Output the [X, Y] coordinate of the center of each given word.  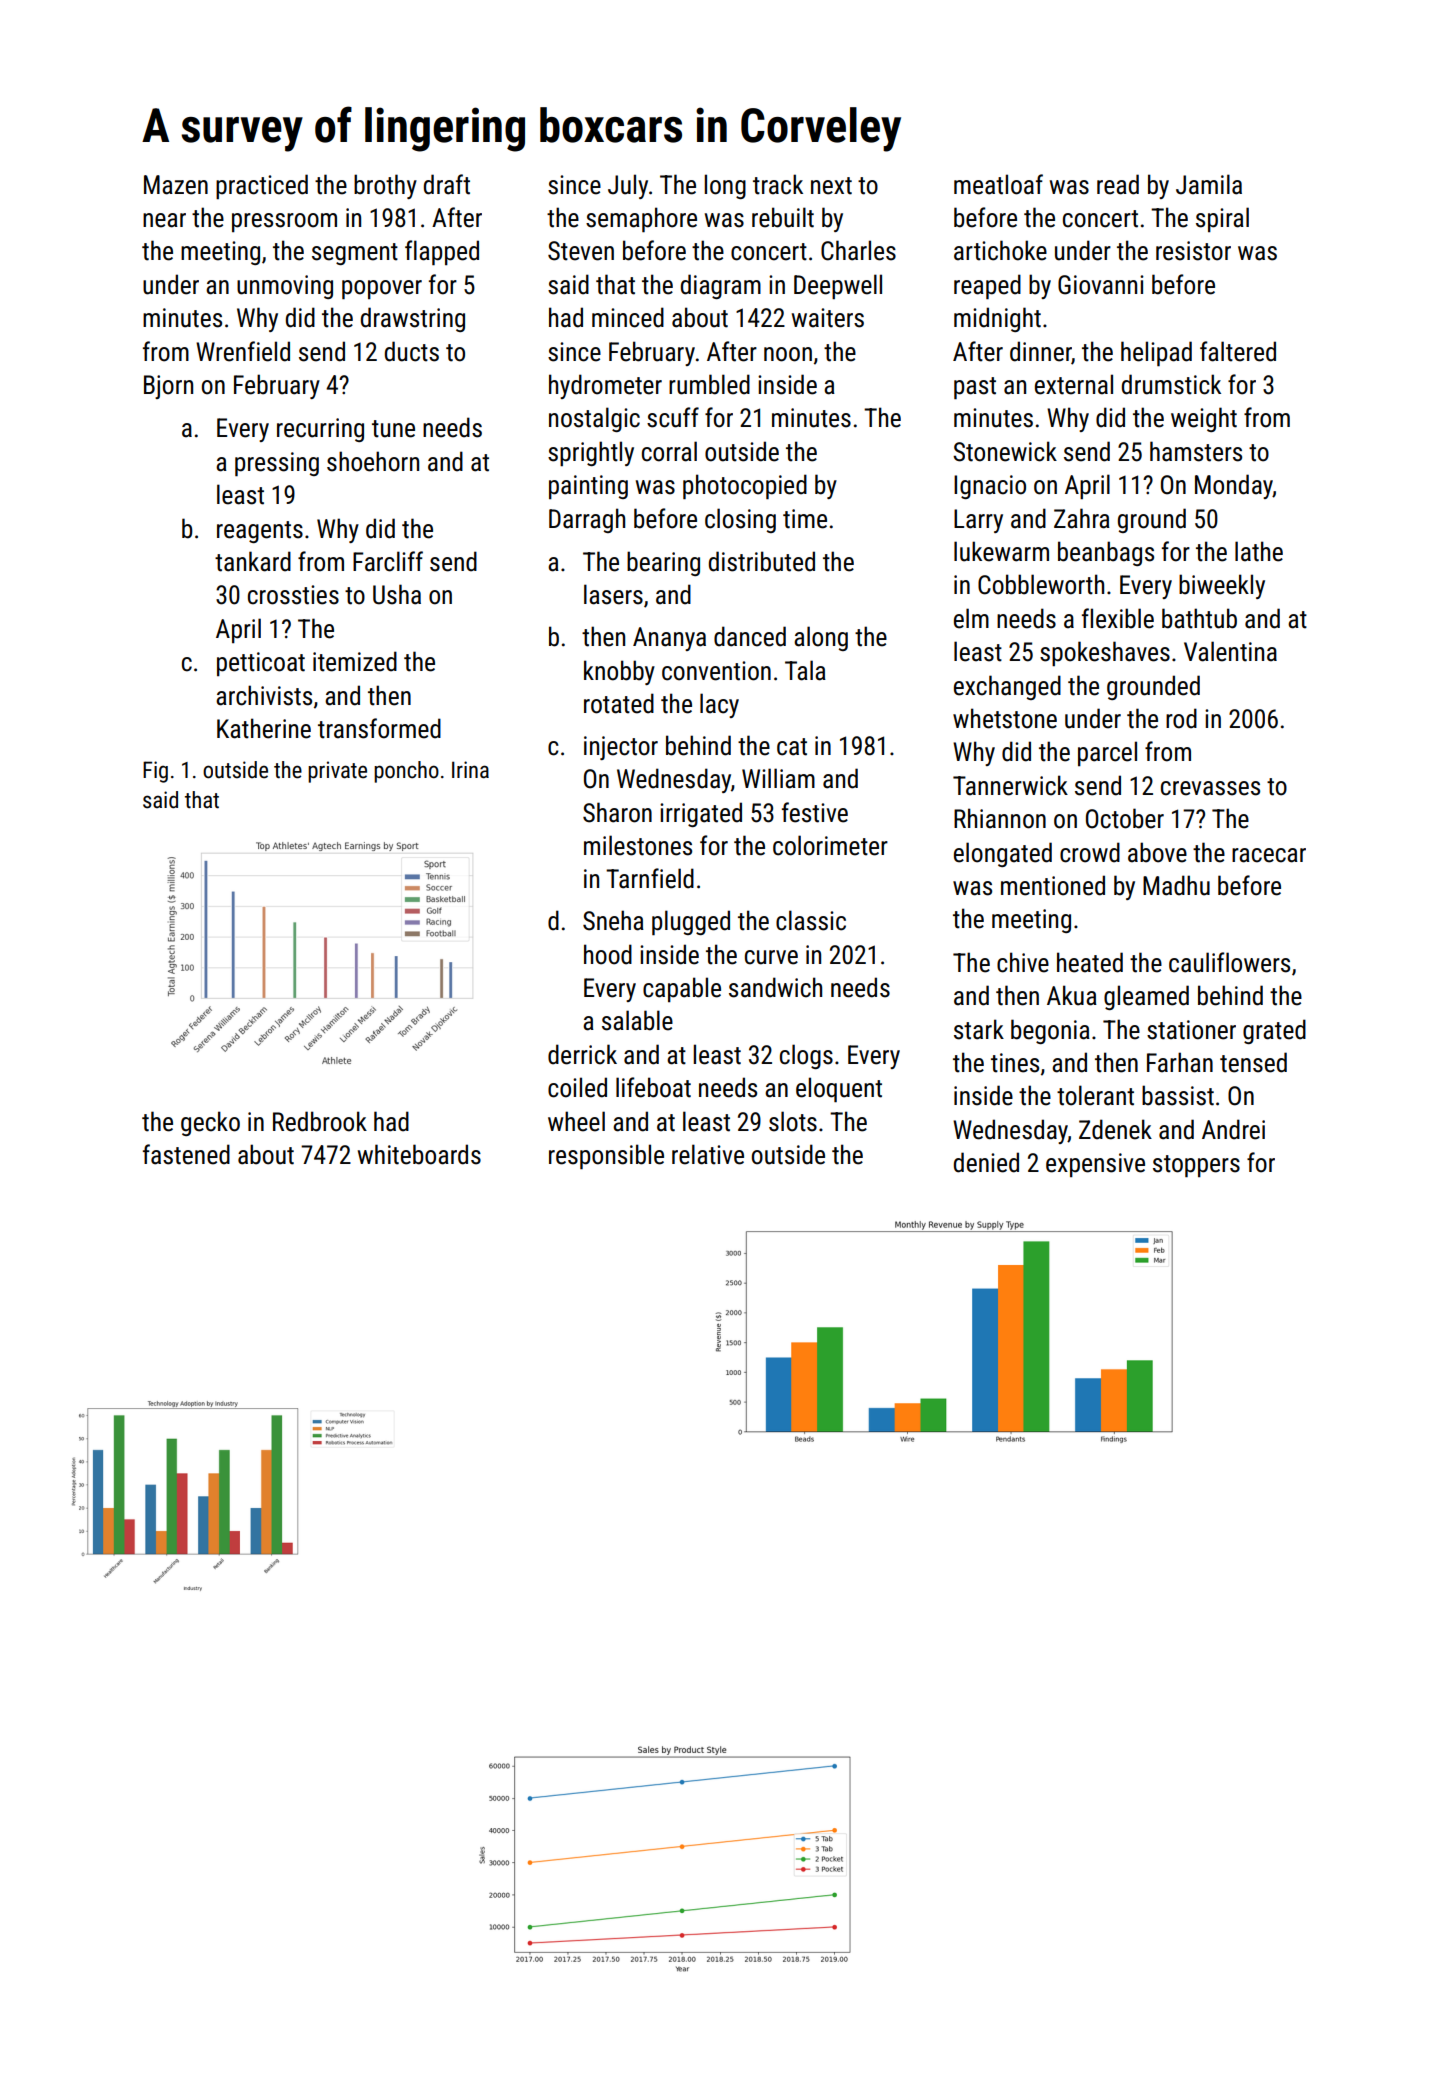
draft [447, 184]
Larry [978, 521]
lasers [613, 594]
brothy [385, 186]
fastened [186, 1154]
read [1118, 184]
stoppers [1196, 1166]
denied [986, 1162]
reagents [260, 532]
